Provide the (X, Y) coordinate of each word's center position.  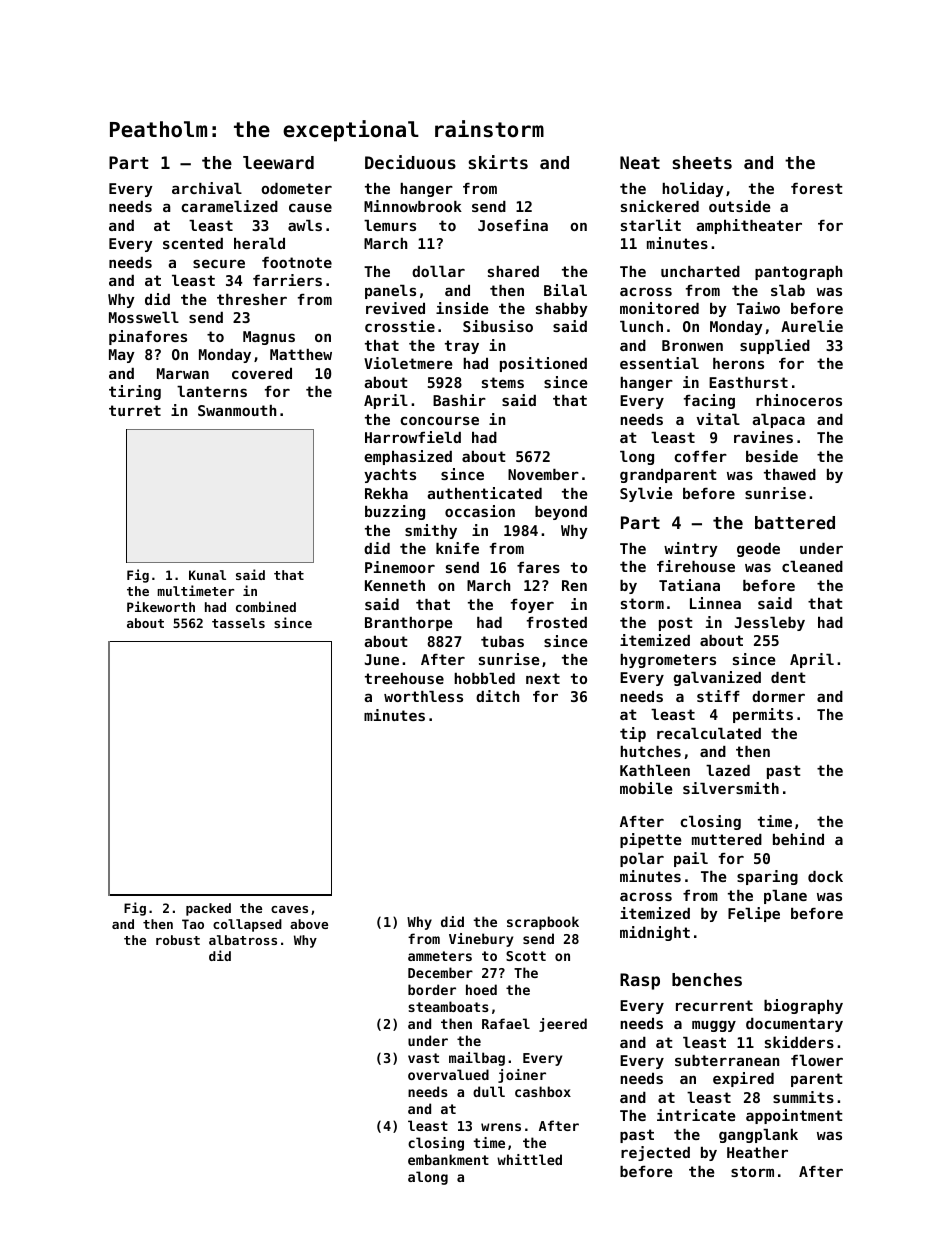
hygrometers (668, 661)
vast (423, 1058)
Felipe (754, 914)
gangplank (758, 1136)
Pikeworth (161, 606)
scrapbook (543, 923)
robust (178, 940)
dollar (438, 271)
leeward (278, 162)
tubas (502, 641)
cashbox (543, 1091)
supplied (775, 346)
